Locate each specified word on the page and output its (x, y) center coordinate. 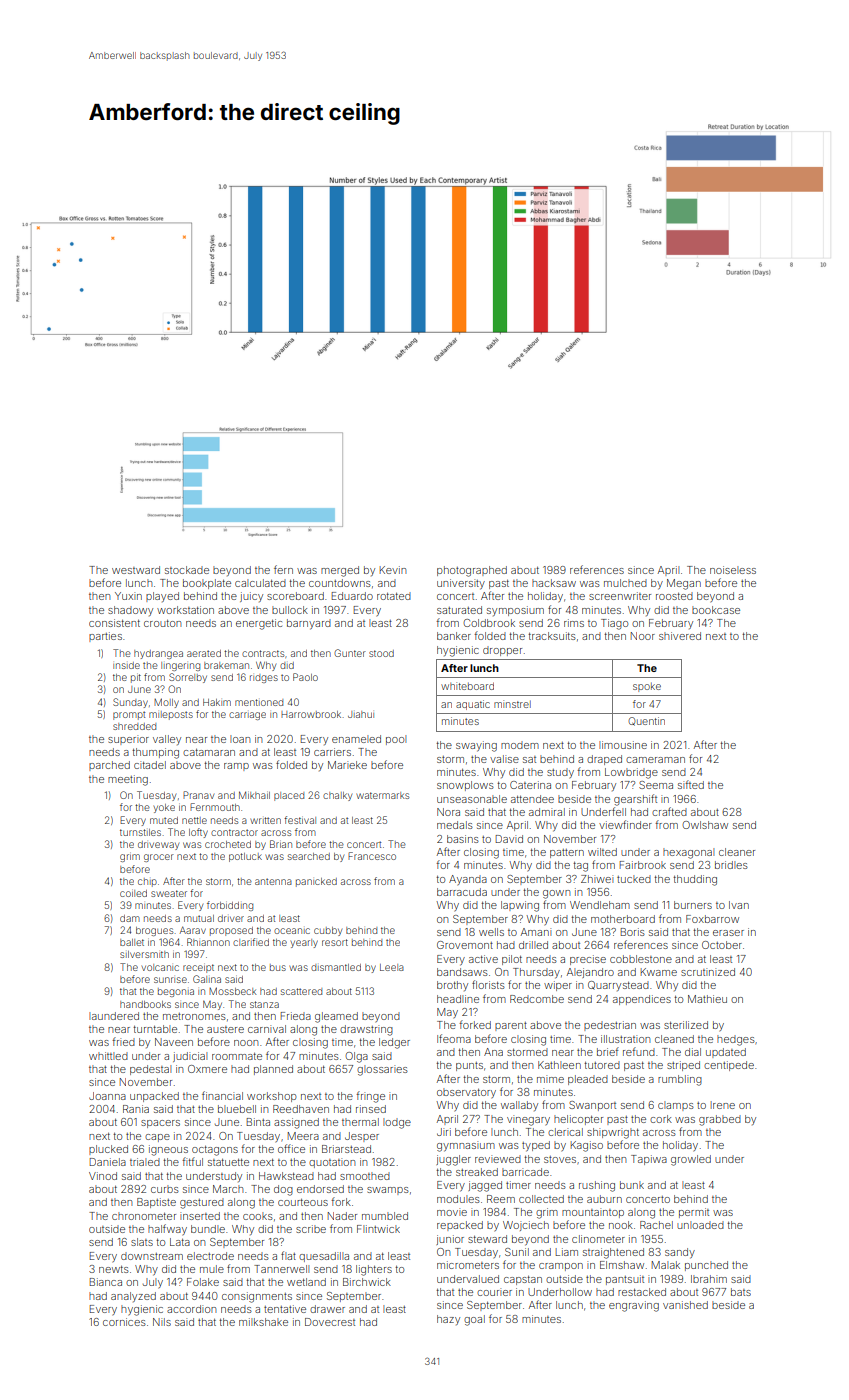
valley (167, 740)
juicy (251, 597)
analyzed (133, 1297)
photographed (472, 571)
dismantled (336, 967)
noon (246, 1043)
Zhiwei (597, 879)
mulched (625, 583)
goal (474, 1320)
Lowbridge (631, 773)
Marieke (347, 765)
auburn (604, 1199)
